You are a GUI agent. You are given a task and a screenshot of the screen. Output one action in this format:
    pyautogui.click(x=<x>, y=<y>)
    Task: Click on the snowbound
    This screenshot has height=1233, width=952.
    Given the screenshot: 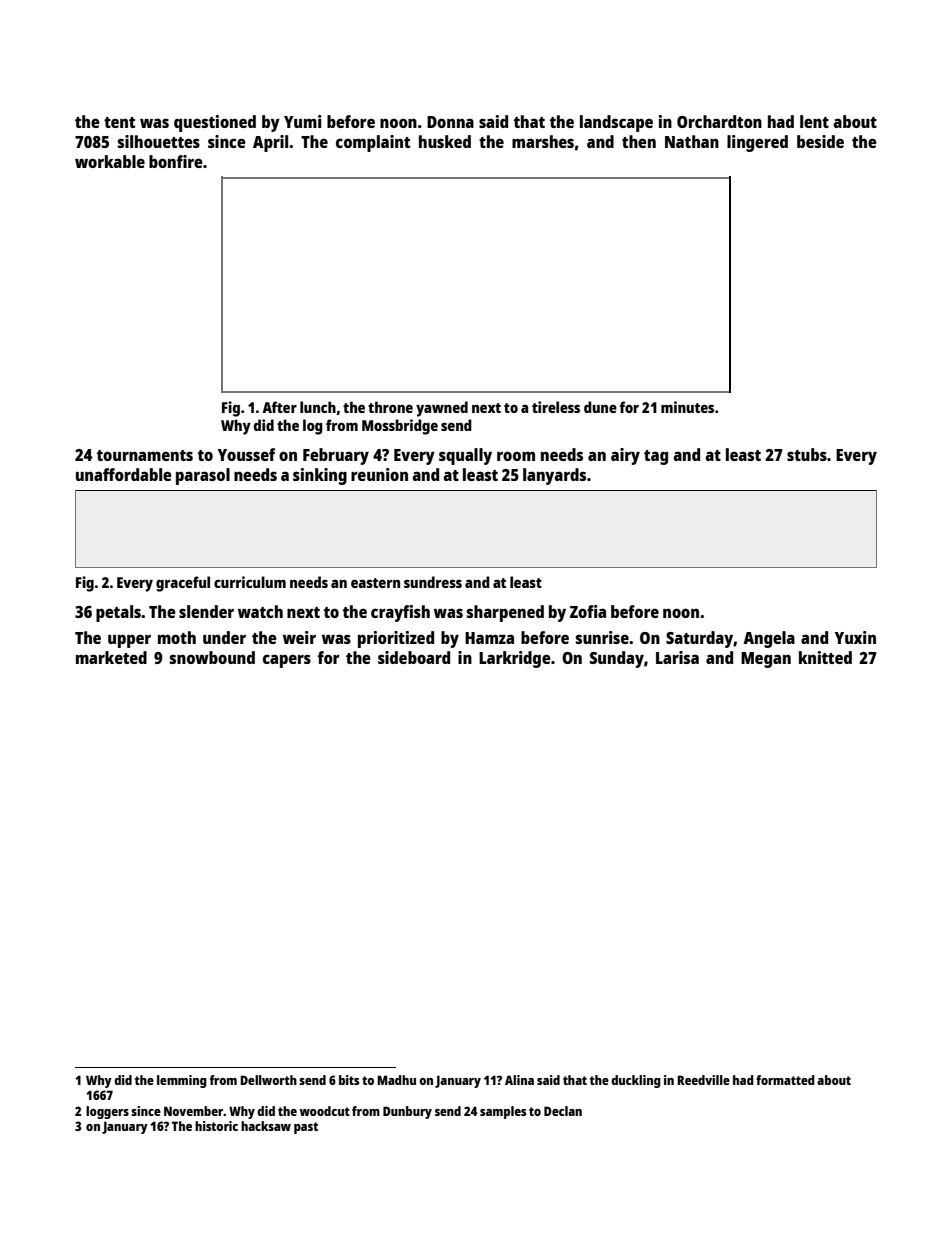 What is the action you would take?
    pyautogui.click(x=212, y=657)
